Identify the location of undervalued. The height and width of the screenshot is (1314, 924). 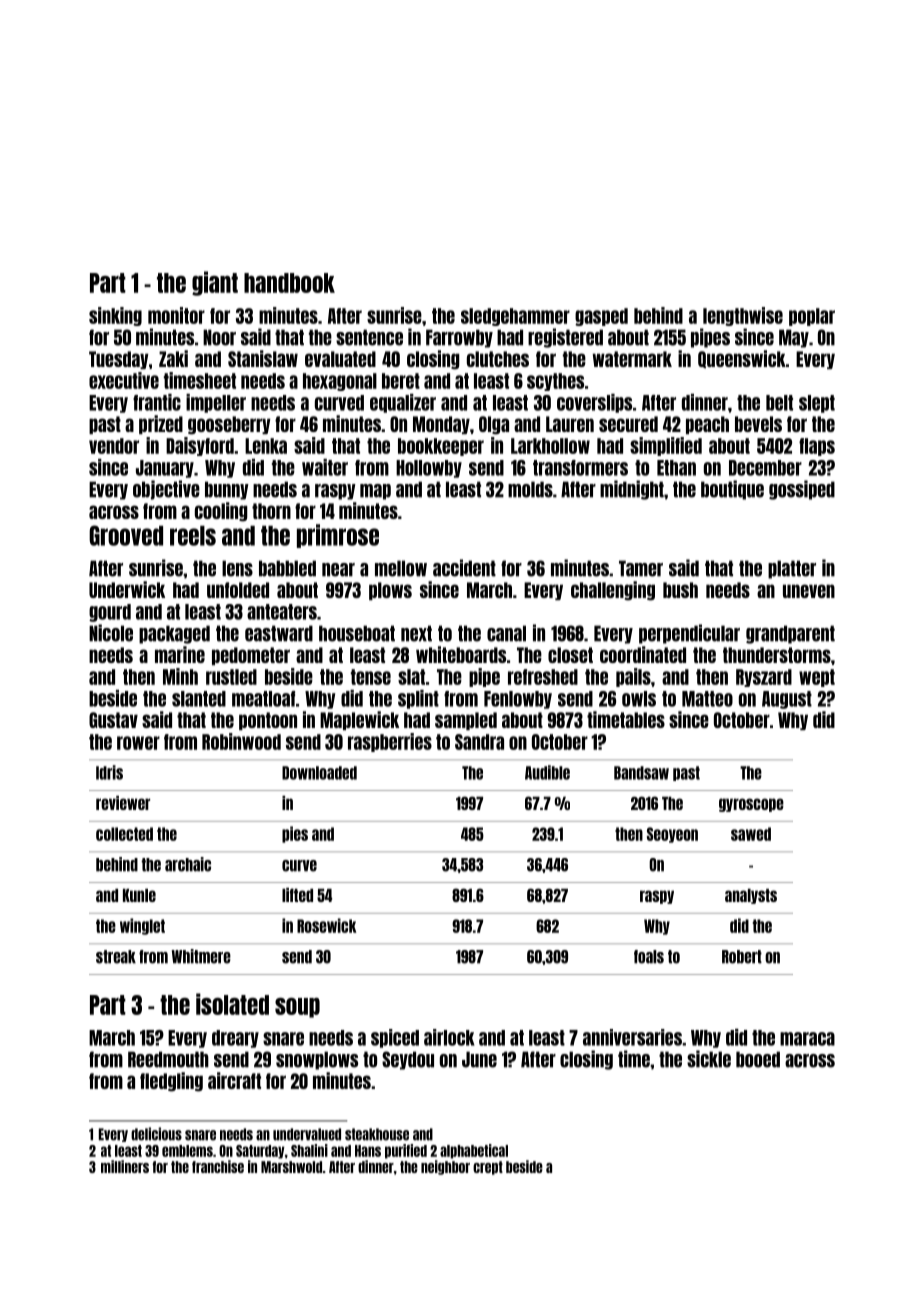
(307, 1134).
